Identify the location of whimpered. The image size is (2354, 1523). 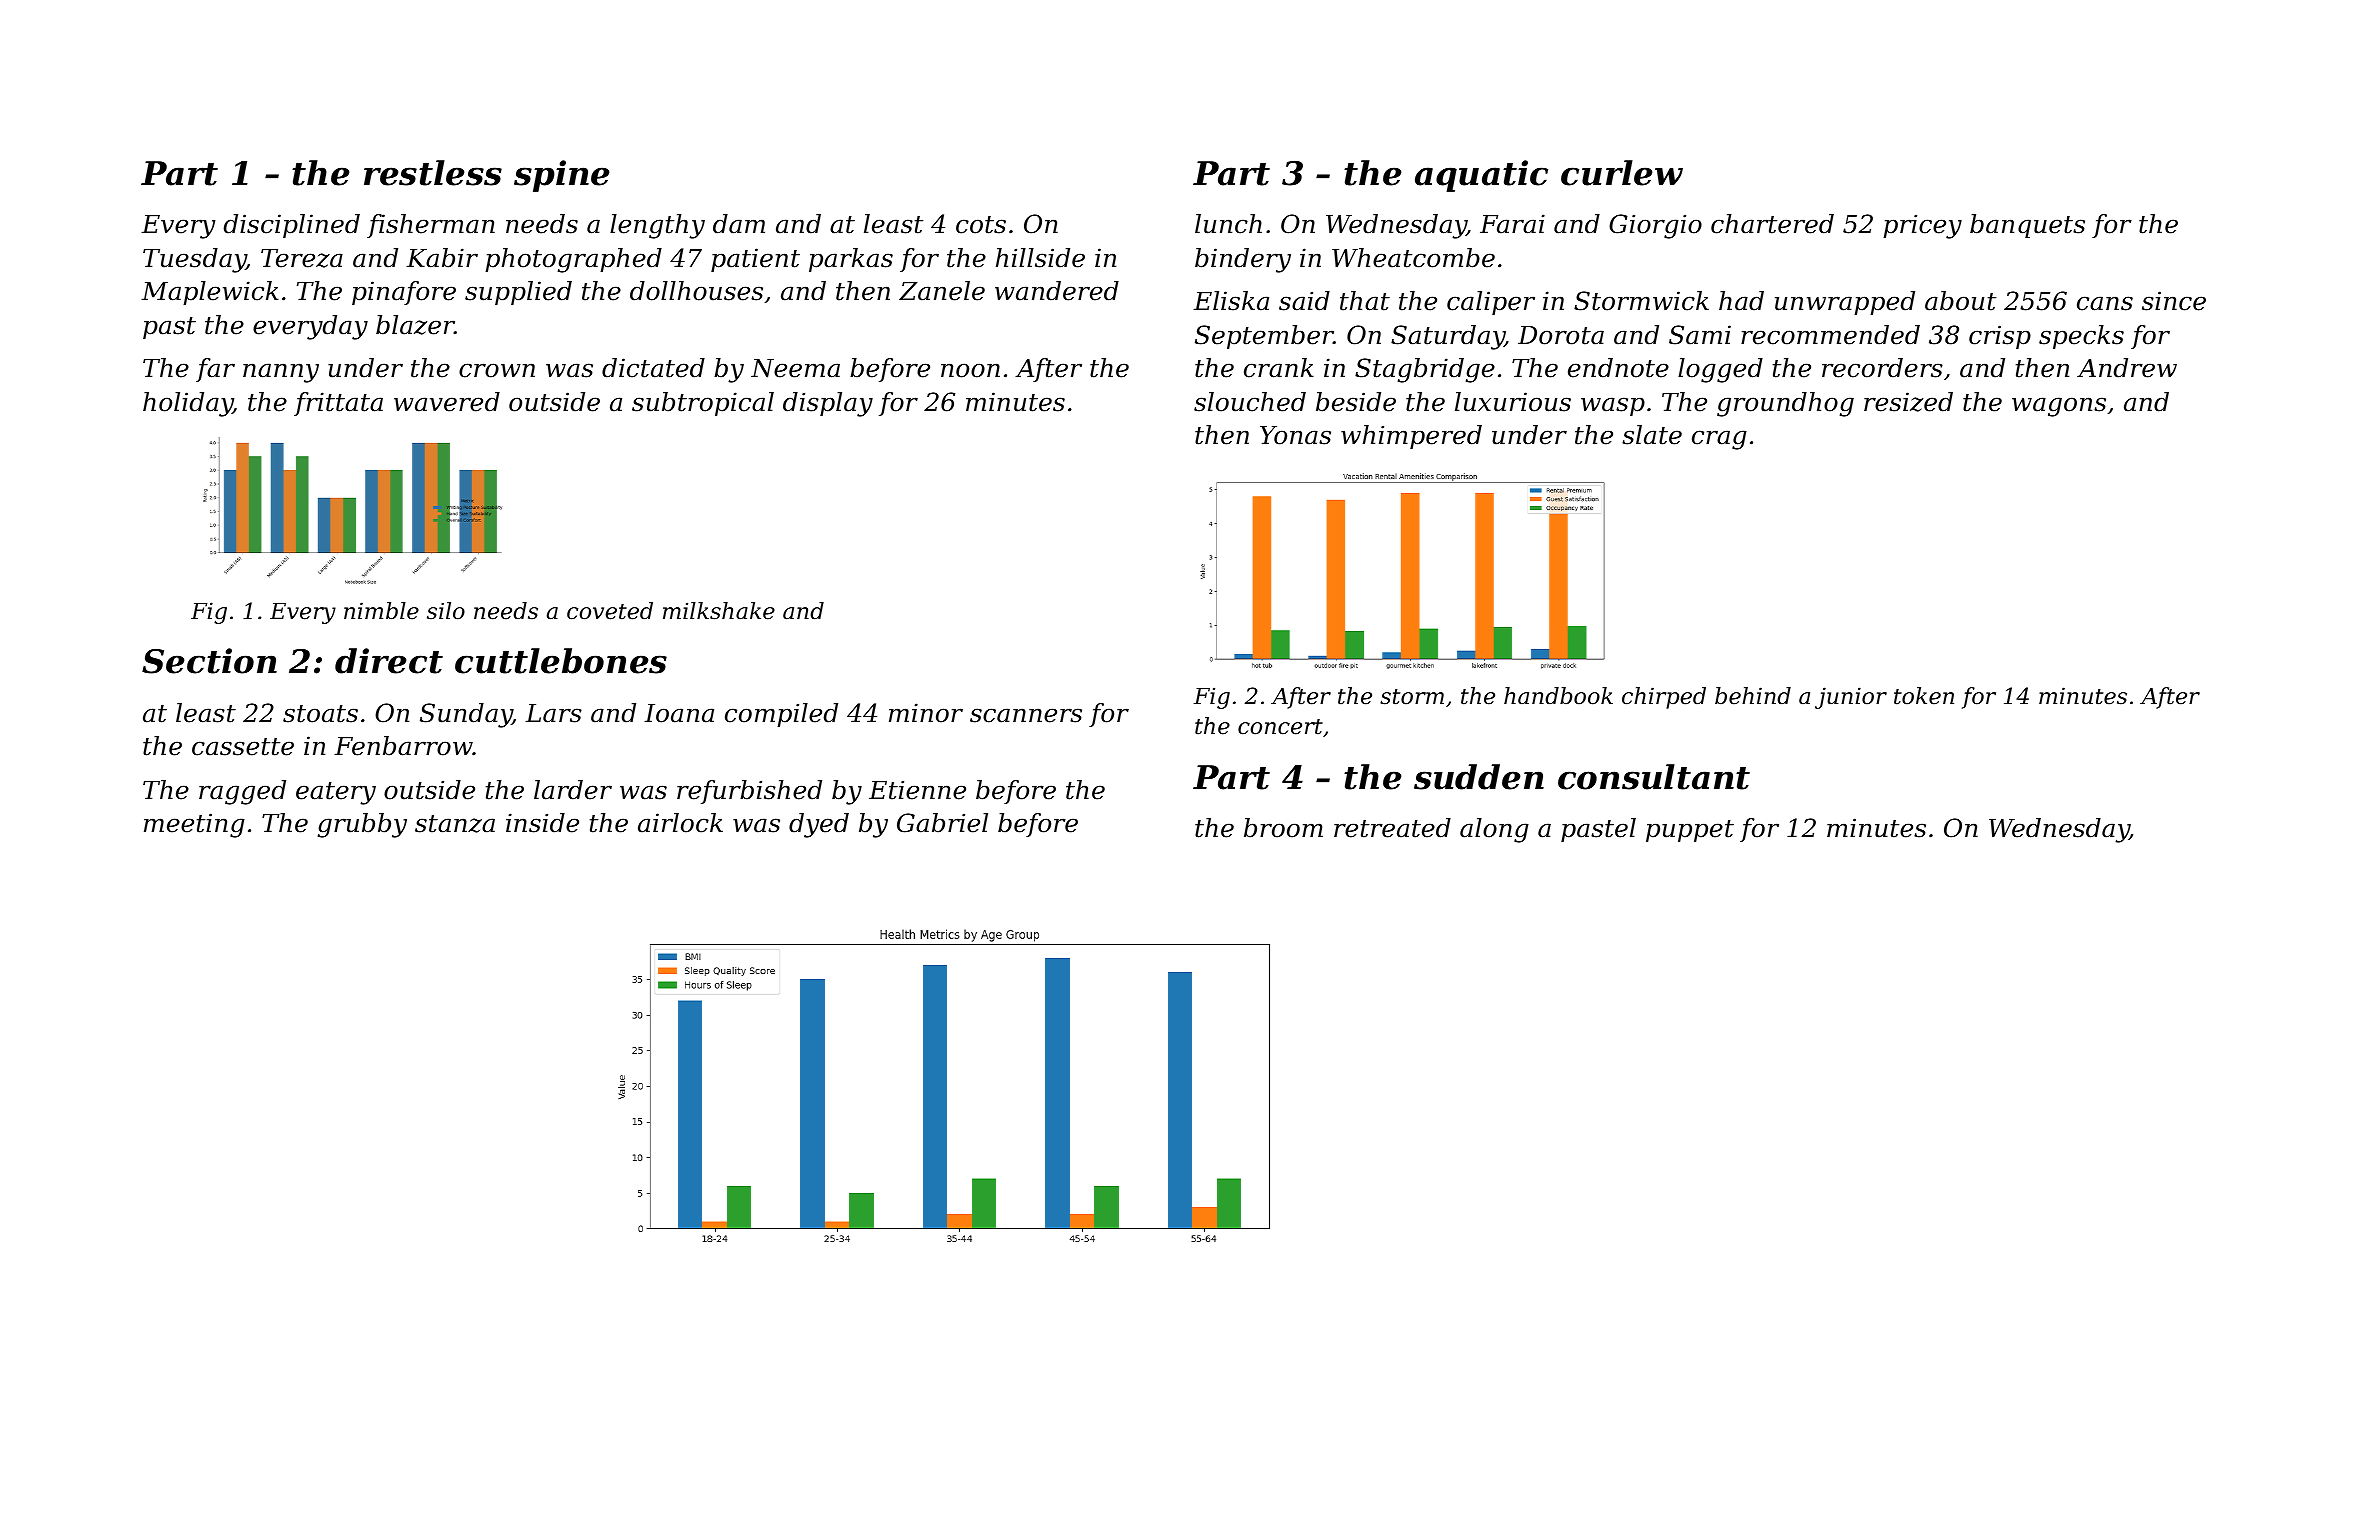
(1411, 437).
